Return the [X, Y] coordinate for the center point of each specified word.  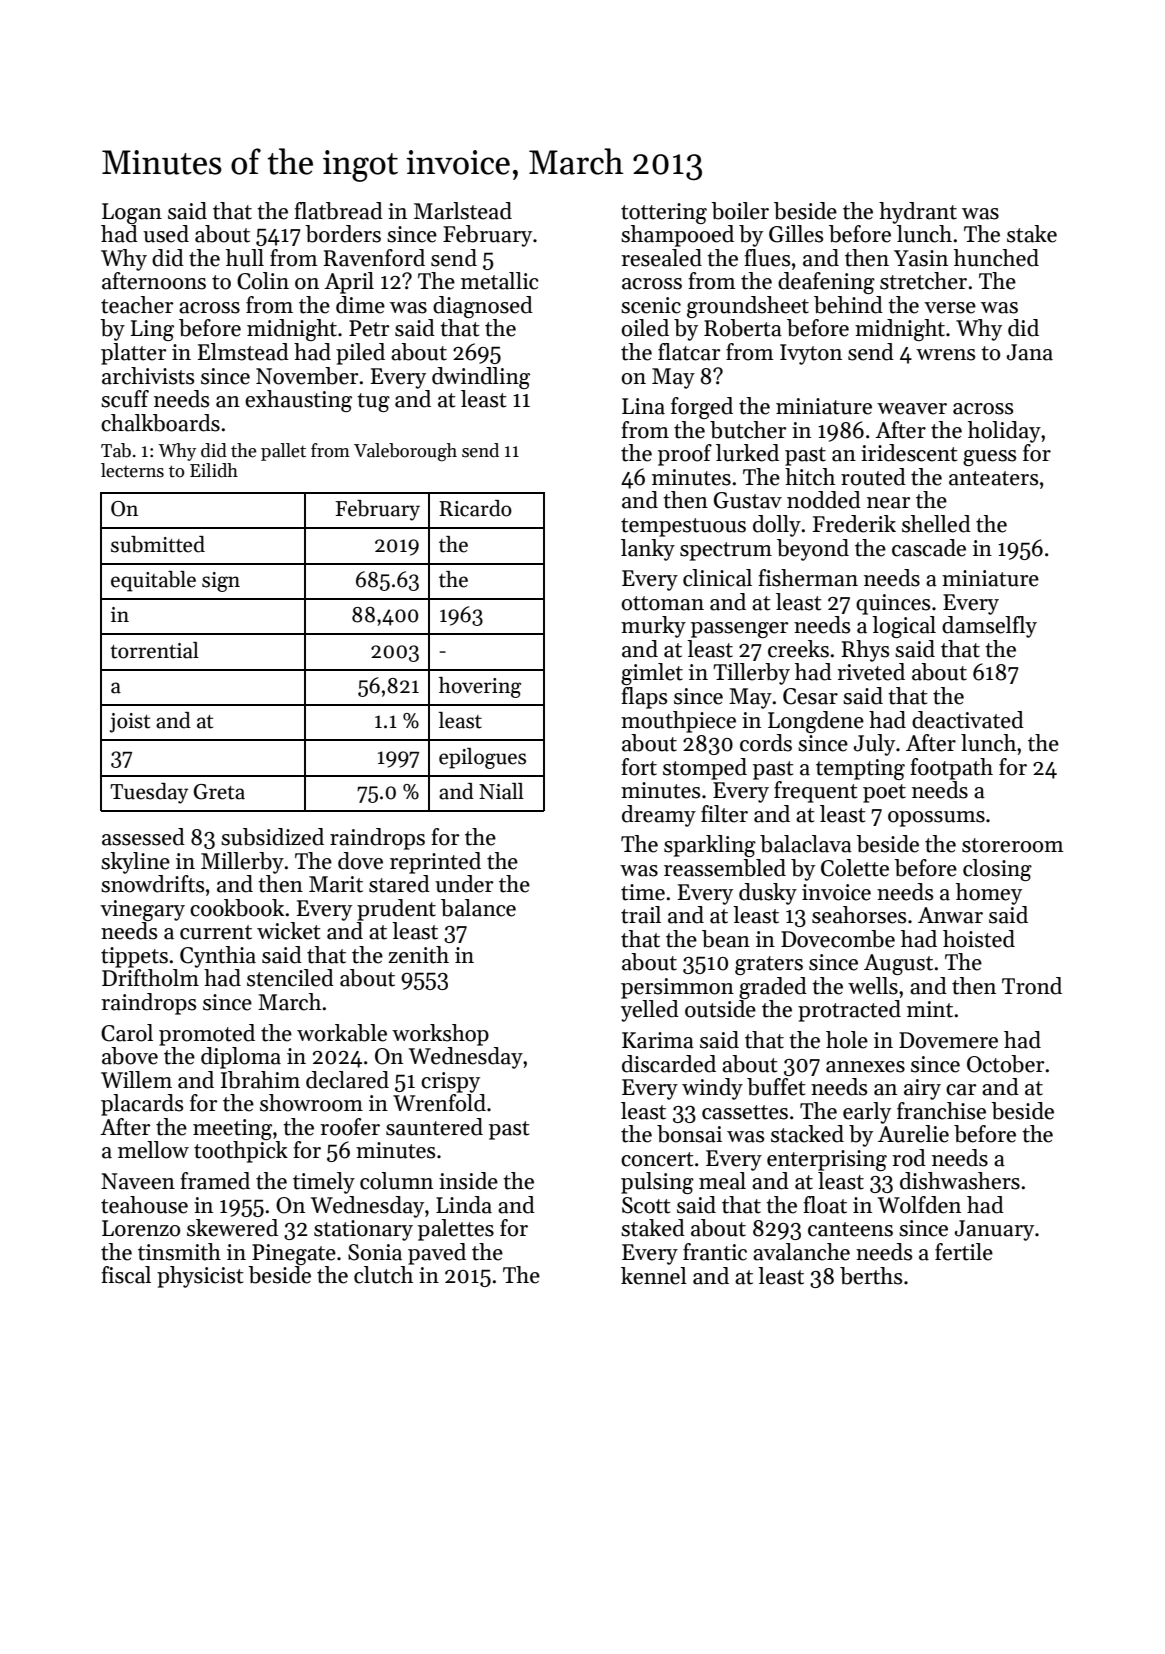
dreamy [659, 816]
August [898, 964]
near [888, 503]
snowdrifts [152, 884]
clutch [383, 1275]
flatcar [689, 352]
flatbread [338, 211]
